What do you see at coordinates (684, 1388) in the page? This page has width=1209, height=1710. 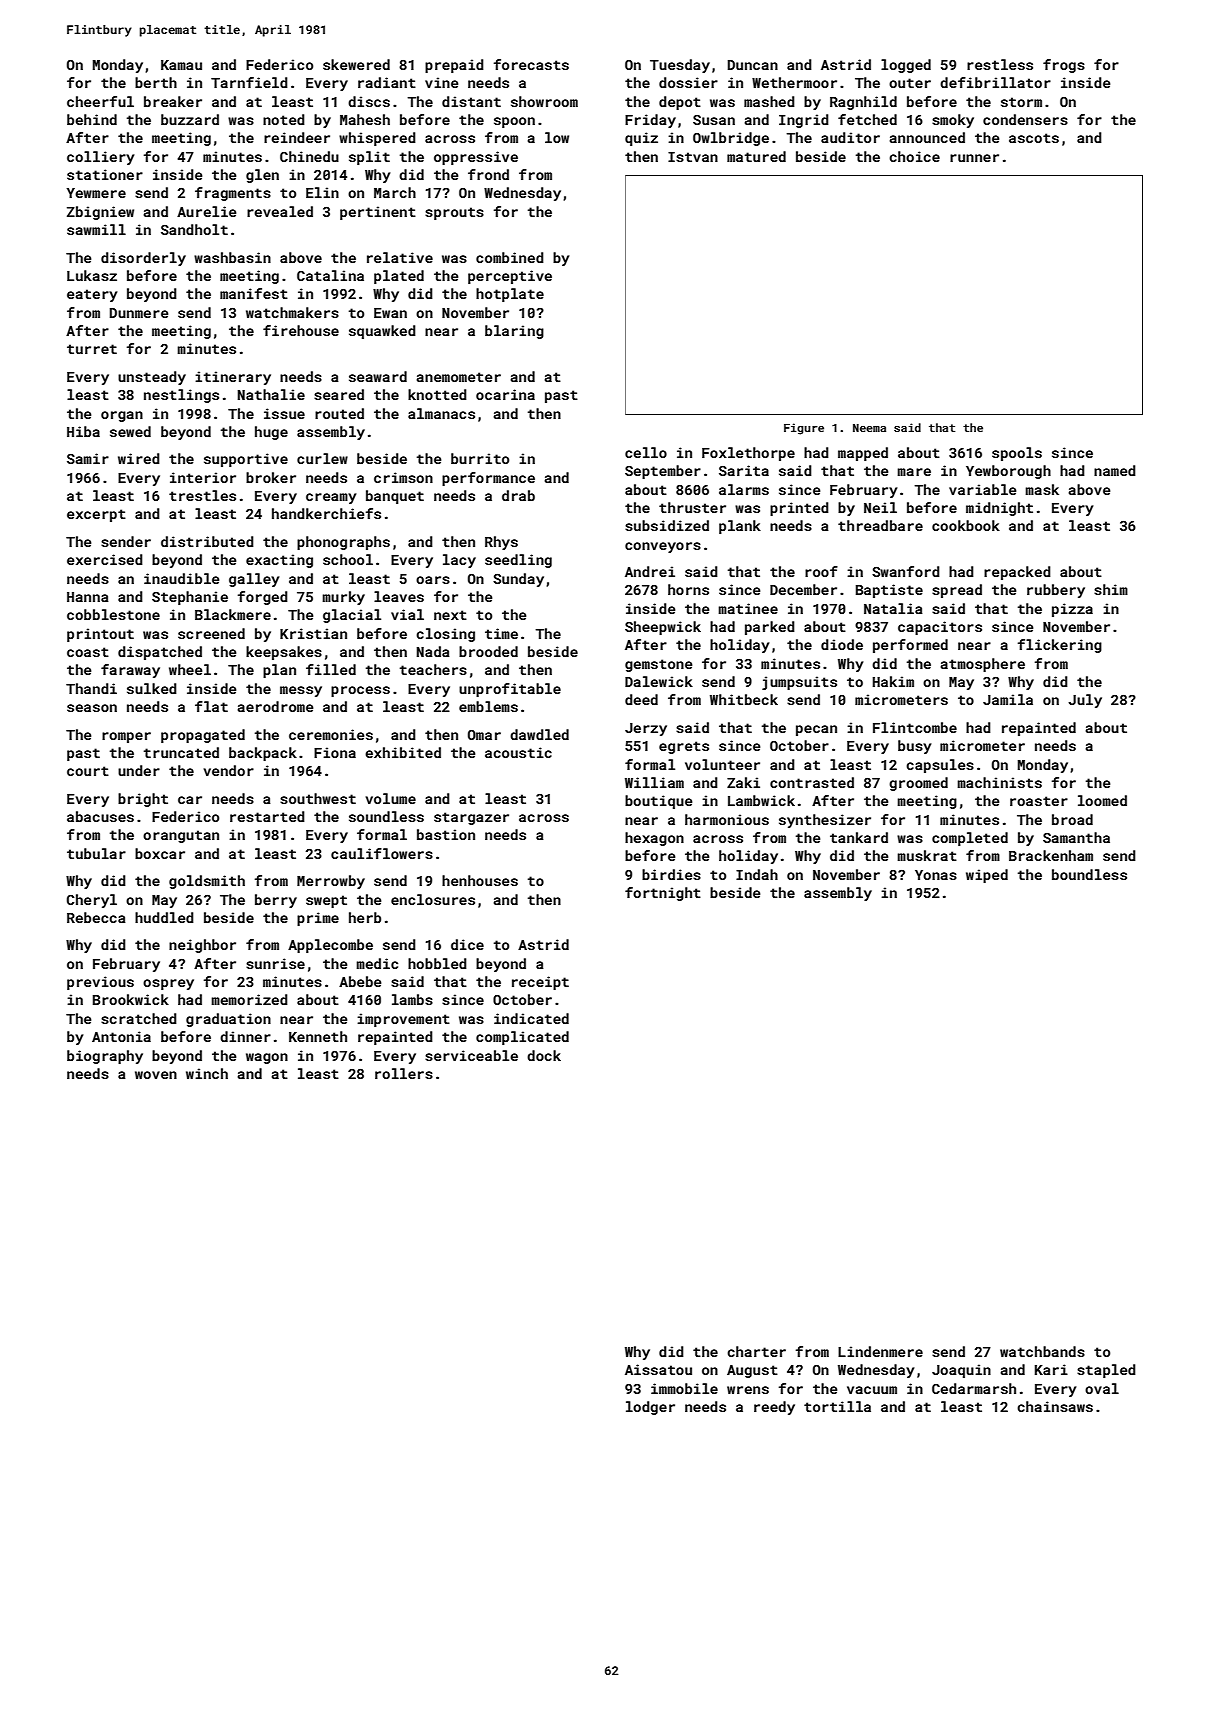 I see `immobile` at bounding box center [684, 1388].
